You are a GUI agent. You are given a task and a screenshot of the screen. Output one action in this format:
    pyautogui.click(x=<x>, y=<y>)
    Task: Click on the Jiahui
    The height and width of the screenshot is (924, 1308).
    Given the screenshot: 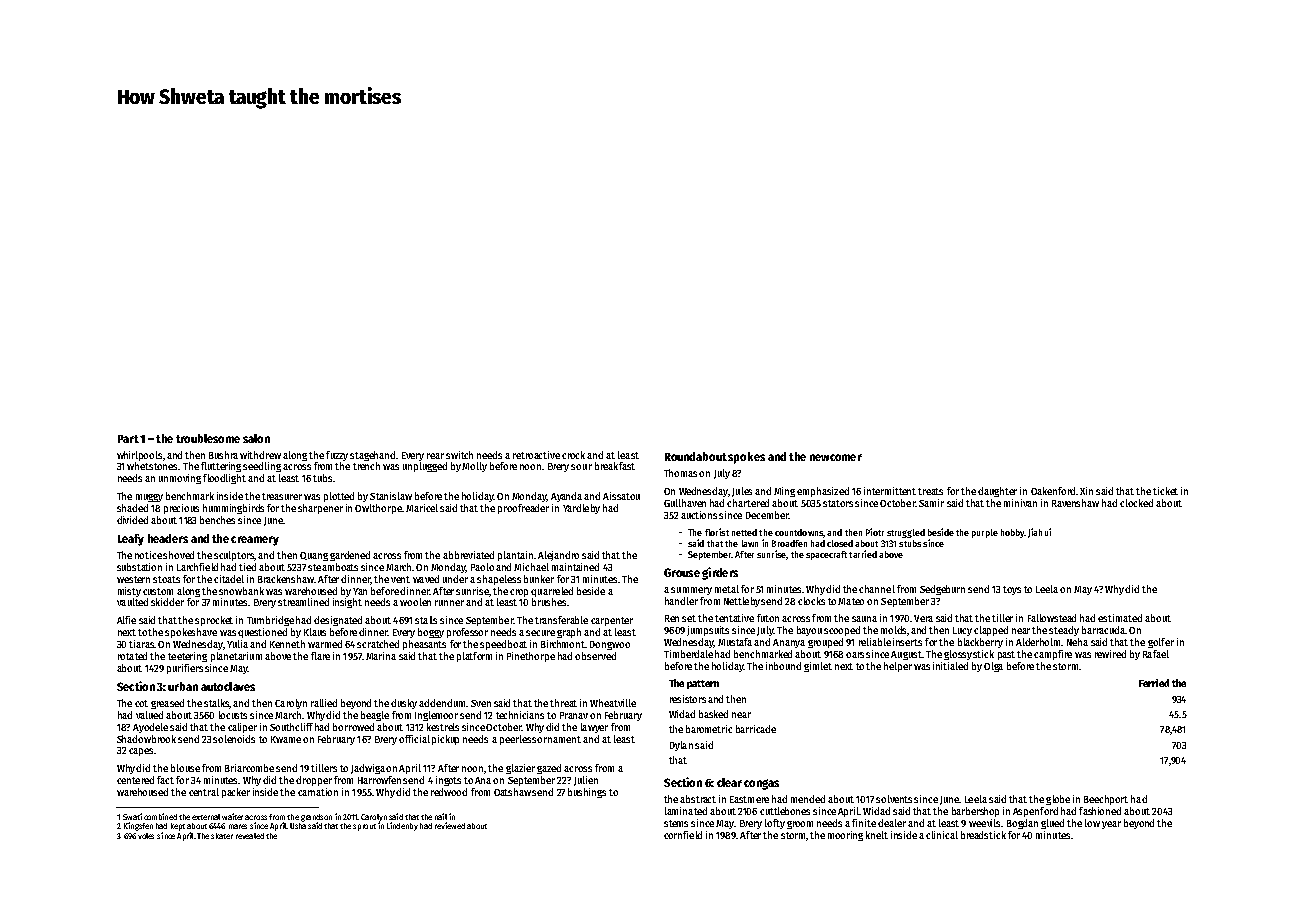 What is the action you would take?
    pyautogui.click(x=1039, y=533)
